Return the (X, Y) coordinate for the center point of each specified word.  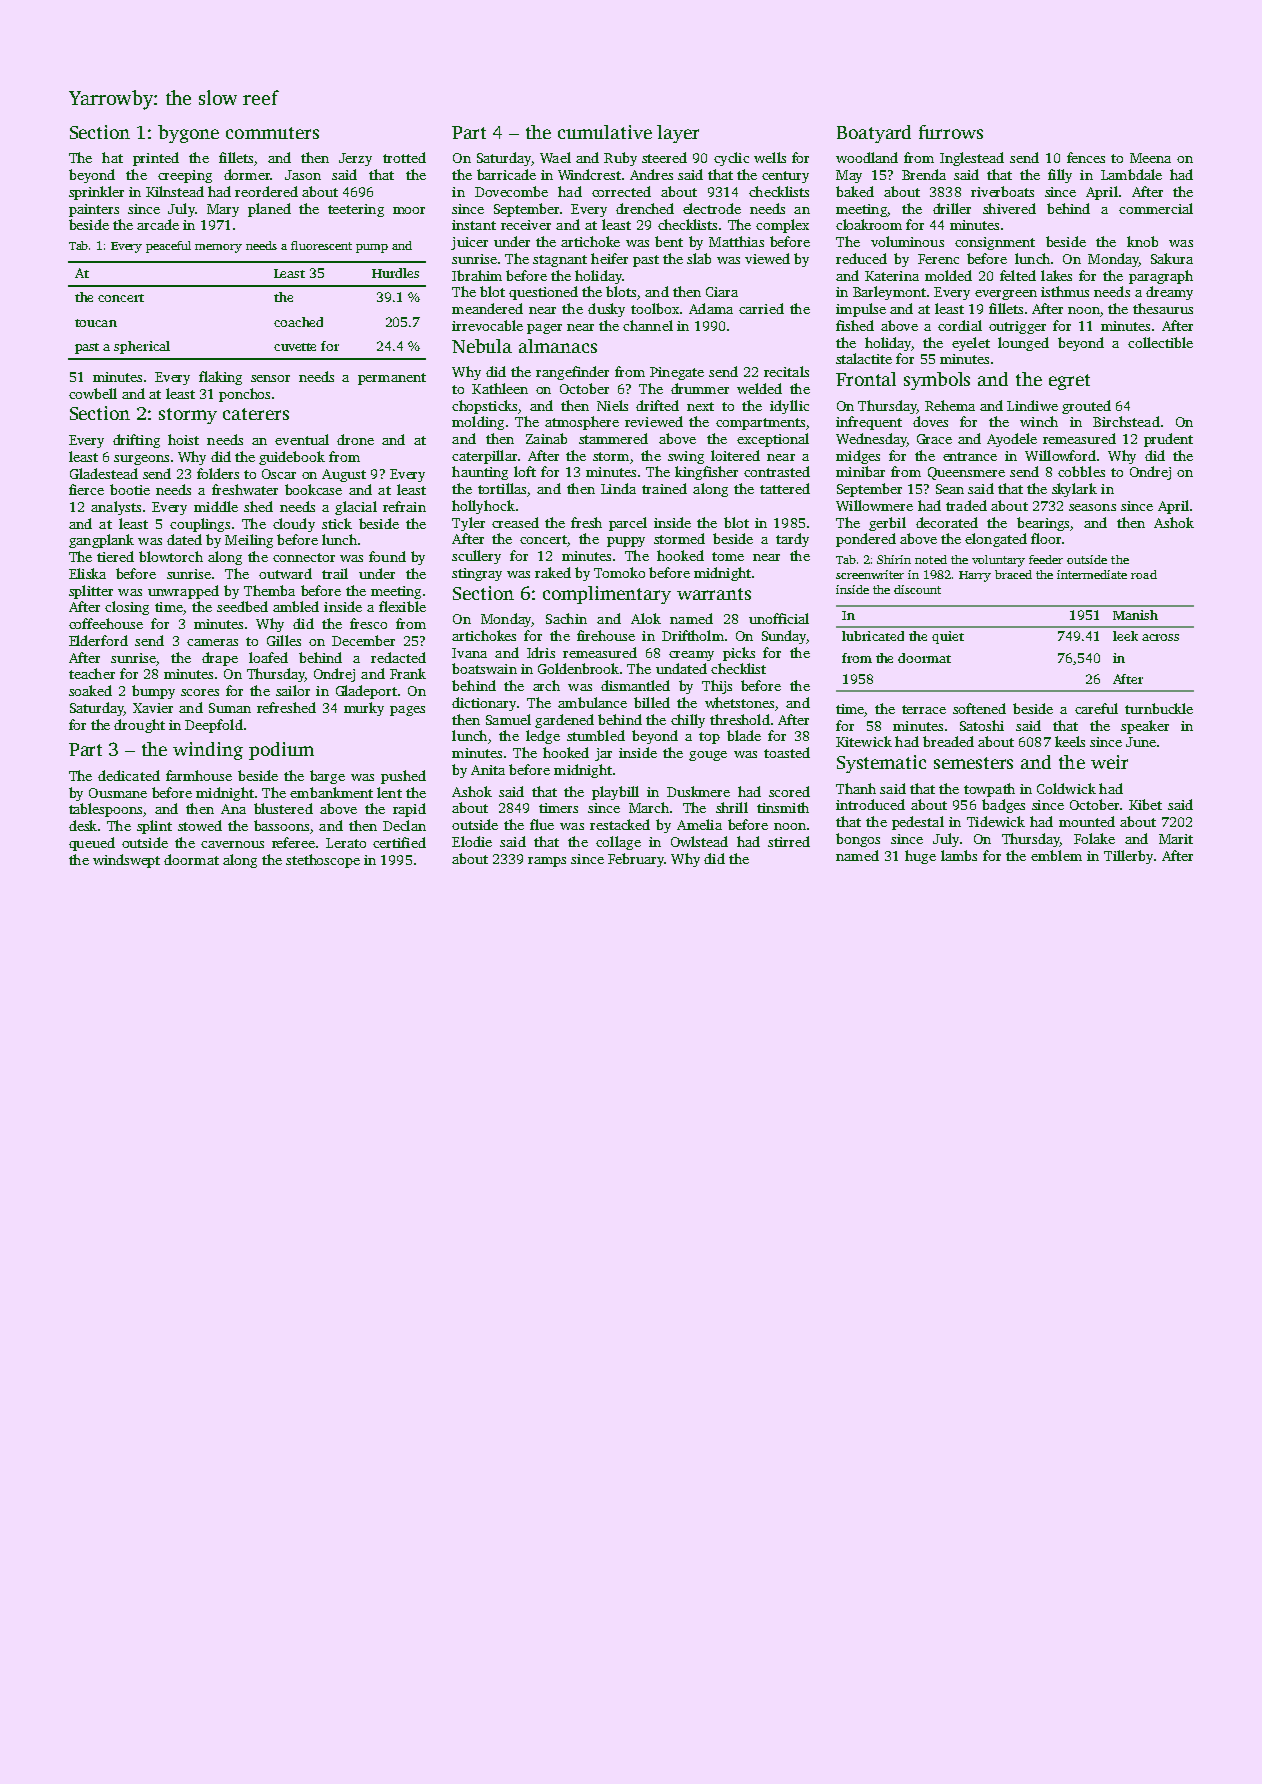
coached (298, 322)
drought (139, 726)
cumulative (605, 132)
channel (648, 325)
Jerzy (355, 159)
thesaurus (1163, 308)
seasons (1092, 507)
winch (1039, 421)
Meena (1150, 158)
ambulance (592, 702)
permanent (392, 379)
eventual (302, 439)
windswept (126, 861)
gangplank (101, 541)
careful (1096, 708)
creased (515, 522)
